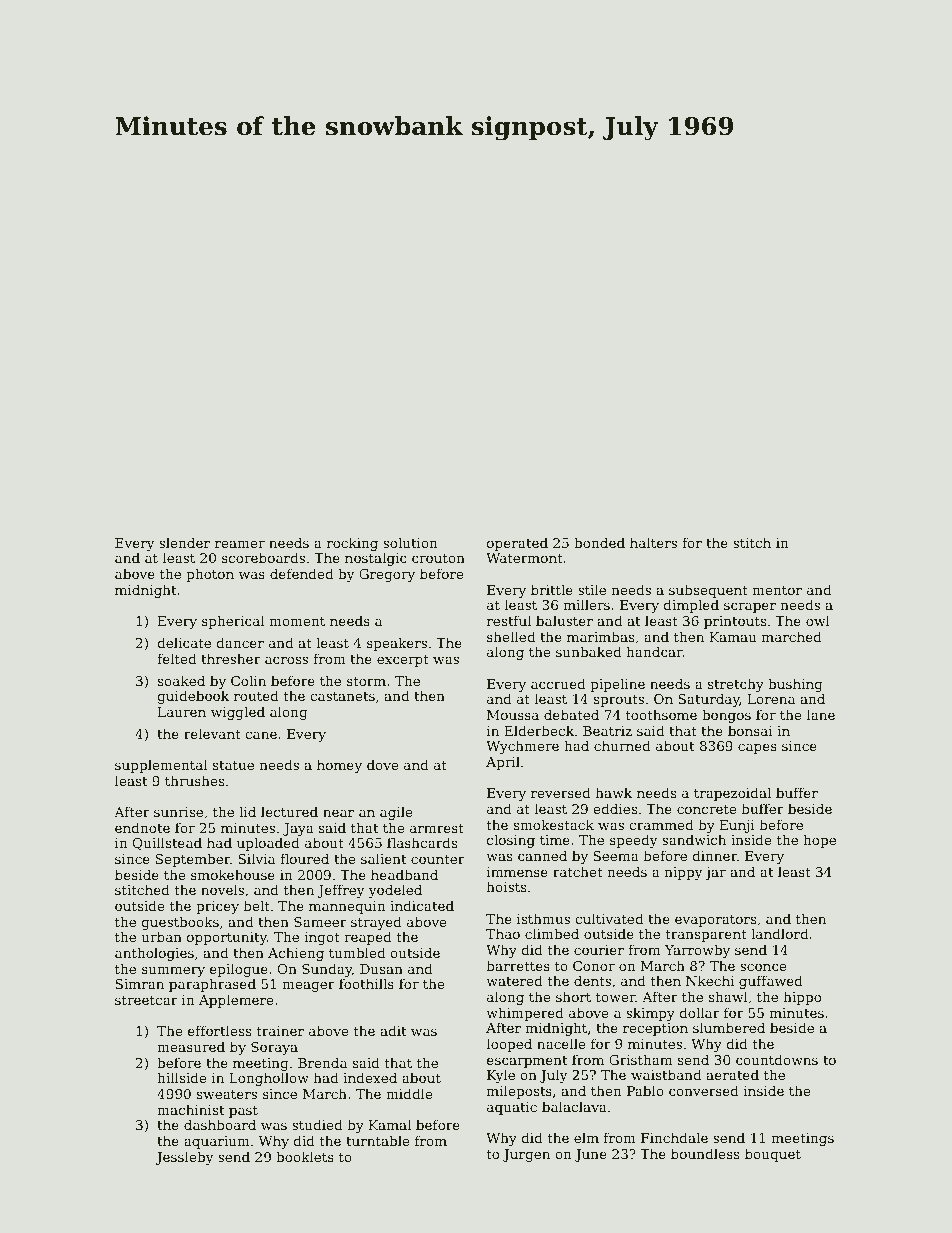 The height and width of the document is (1233, 952). What do you see at coordinates (653, 542) in the document?
I see `halters` at bounding box center [653, 542].
